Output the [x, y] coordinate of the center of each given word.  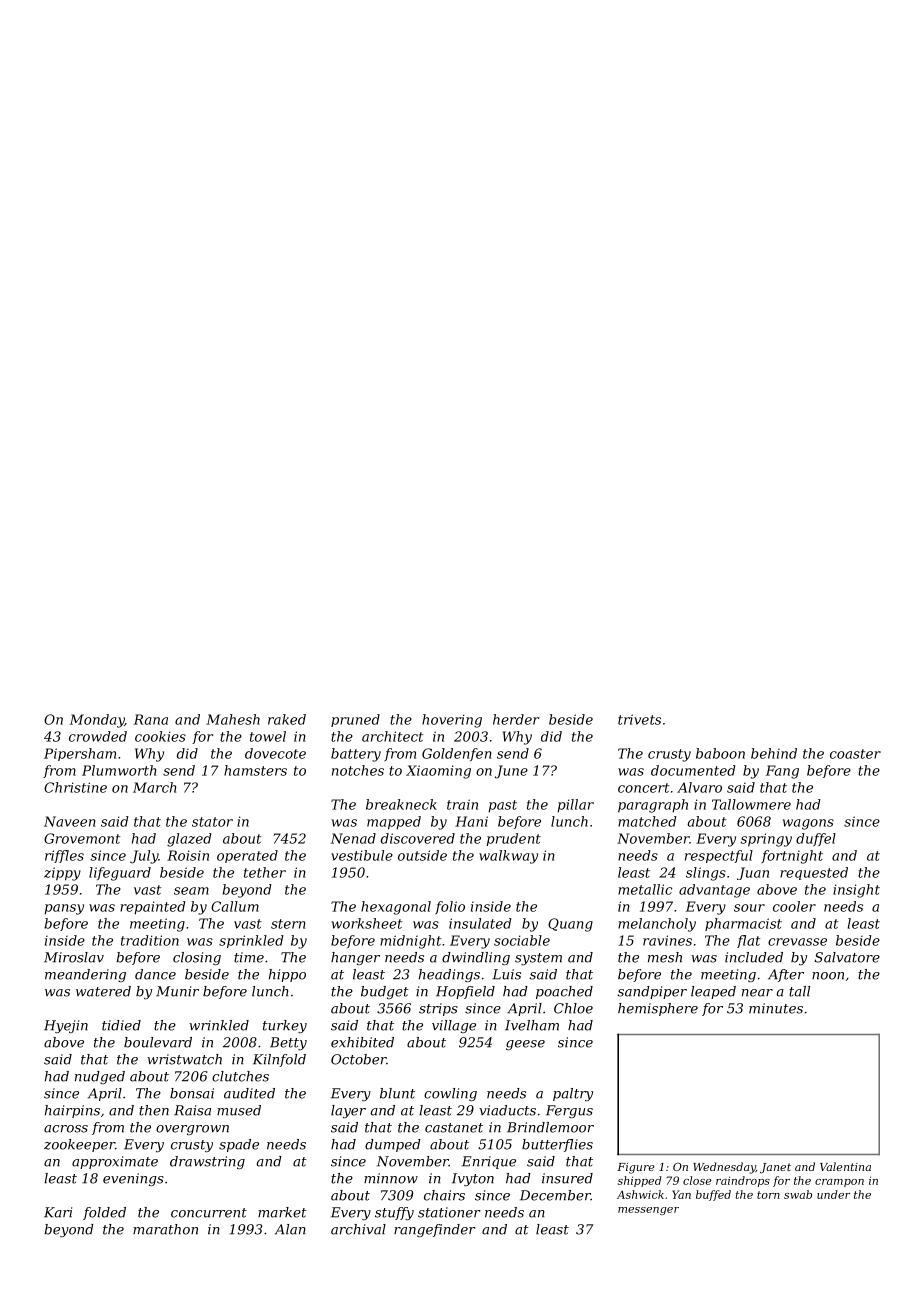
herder [516, 719]
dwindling [476, 958]
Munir [177, 991]
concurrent [209, 1213]
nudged [100, 1077]
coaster [855, 754]
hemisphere [658, 1009]
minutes [776, 1008]
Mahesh [233, 719]
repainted [153, 908]
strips [438, 1009]
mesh [665, 957]
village [454, 1026]
